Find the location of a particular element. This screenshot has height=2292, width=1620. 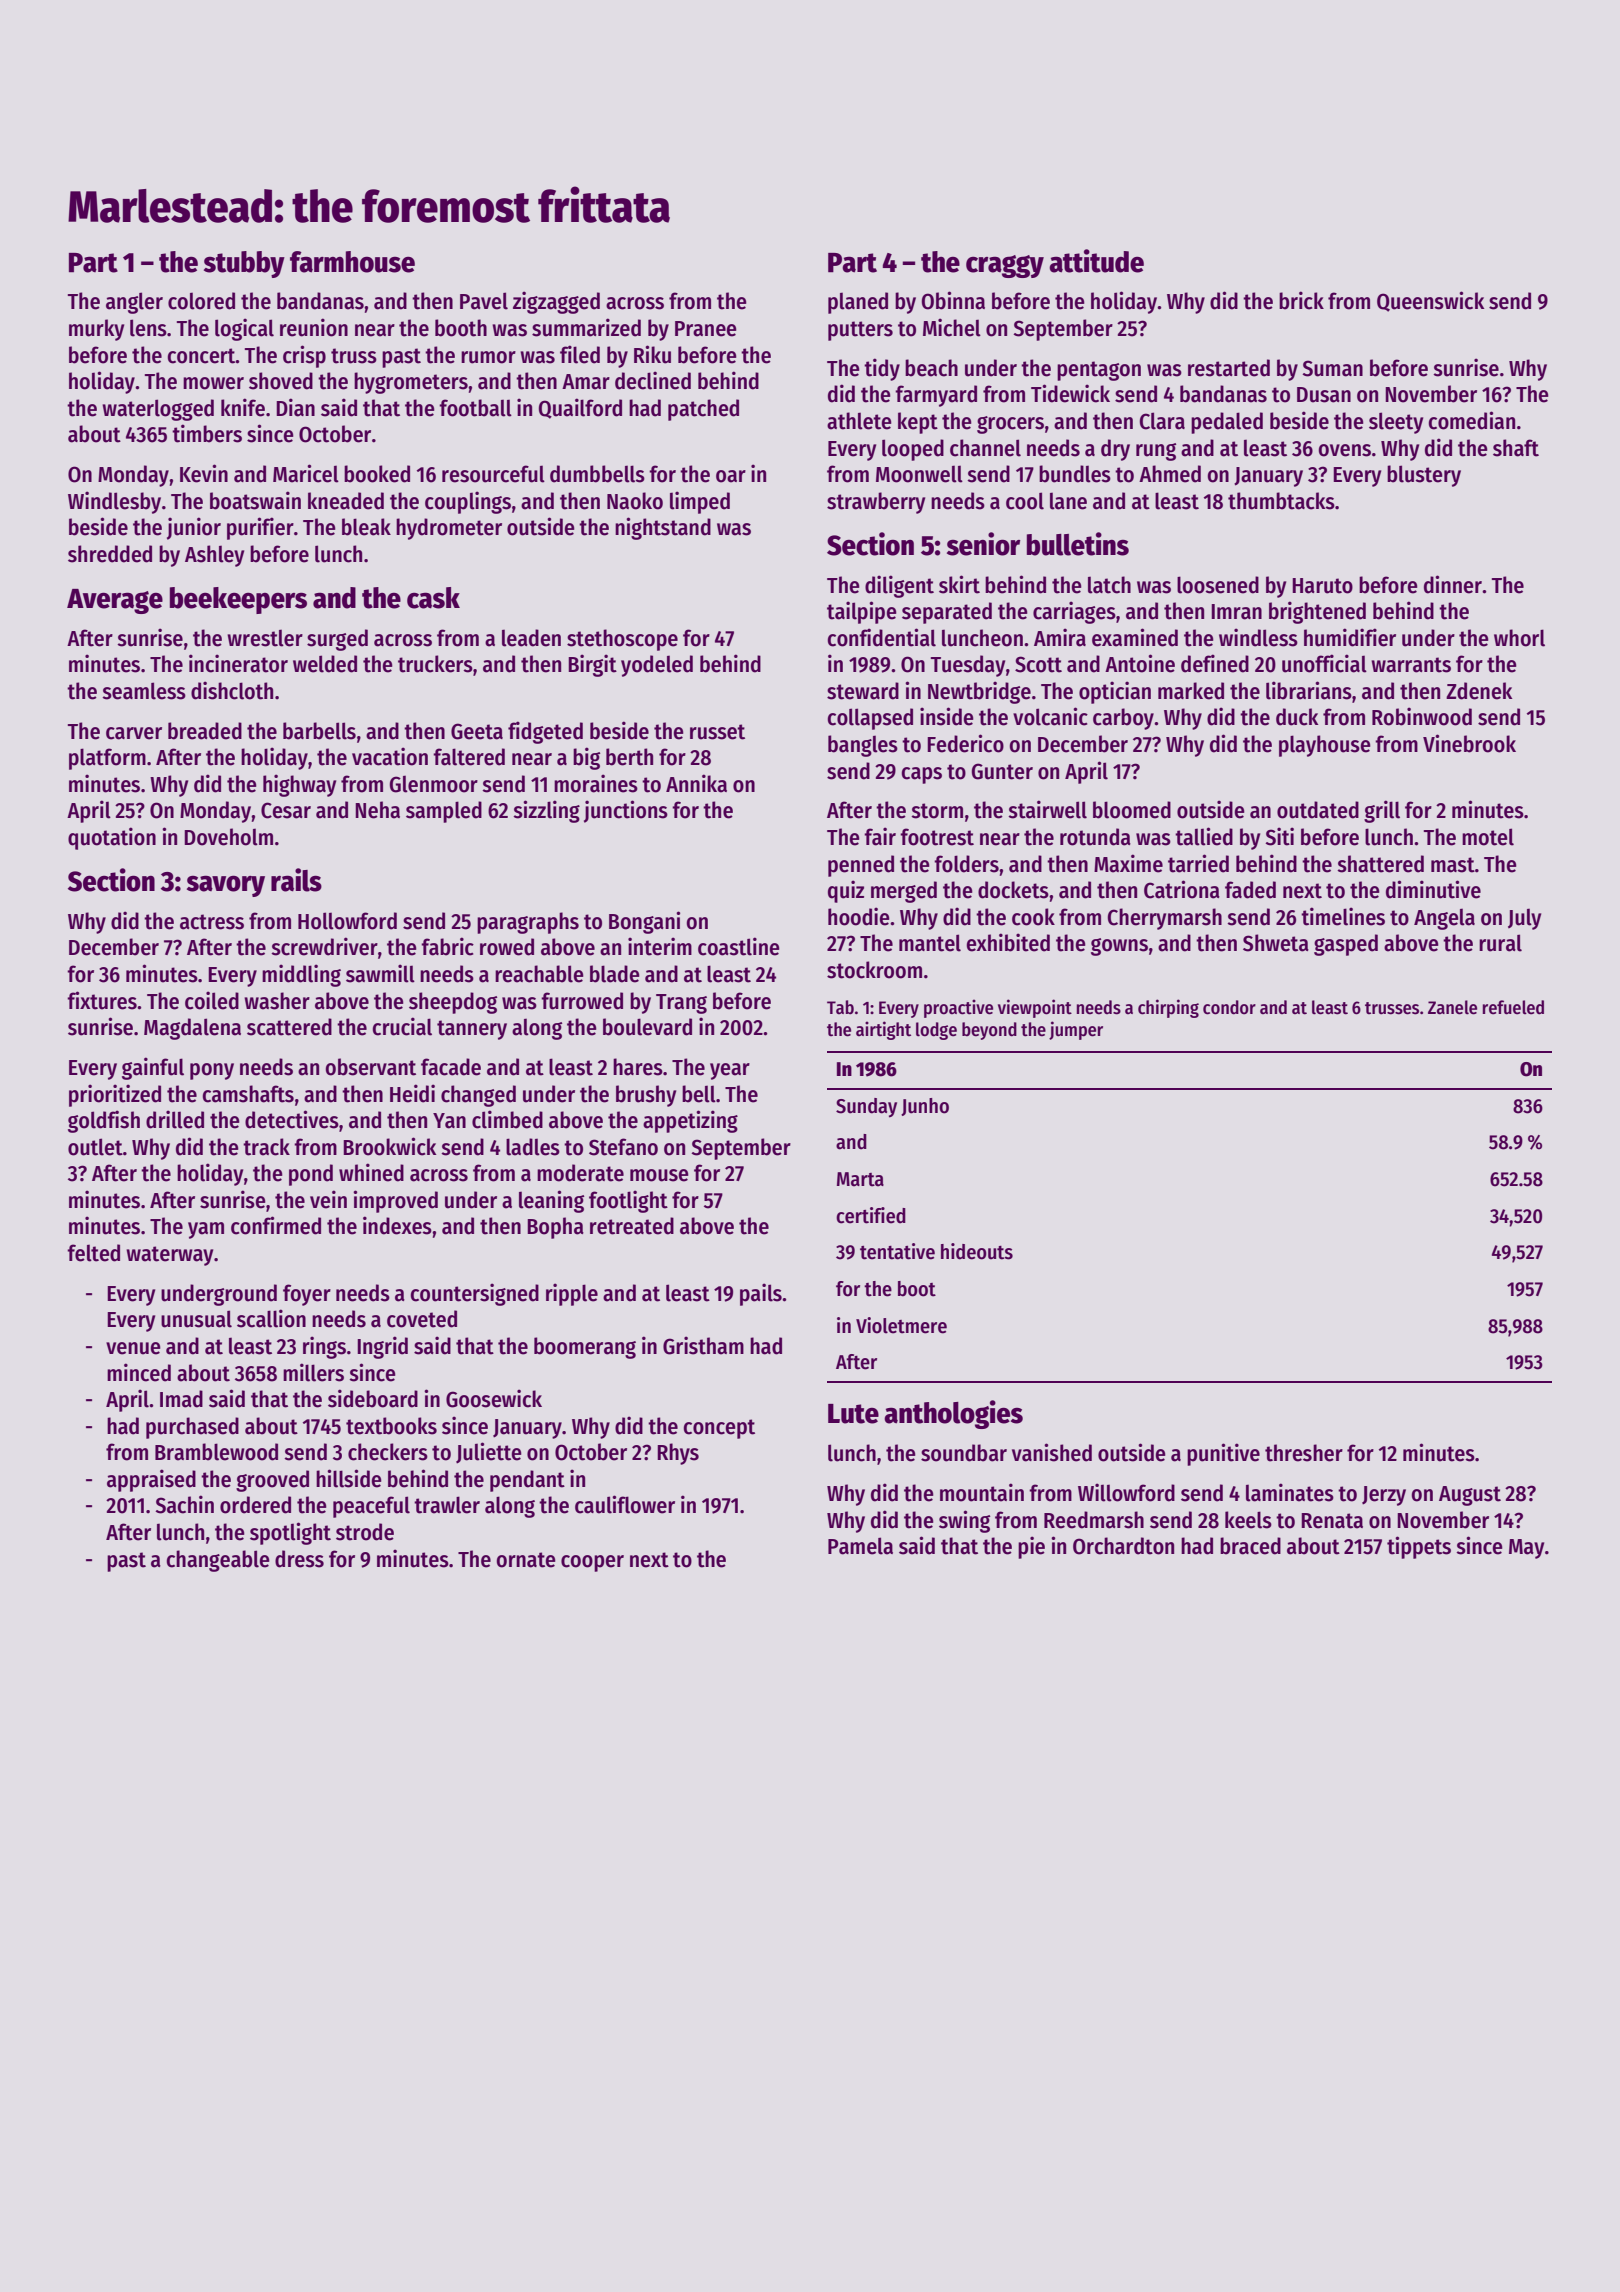

tidy is located at coordinates (882, 369).
